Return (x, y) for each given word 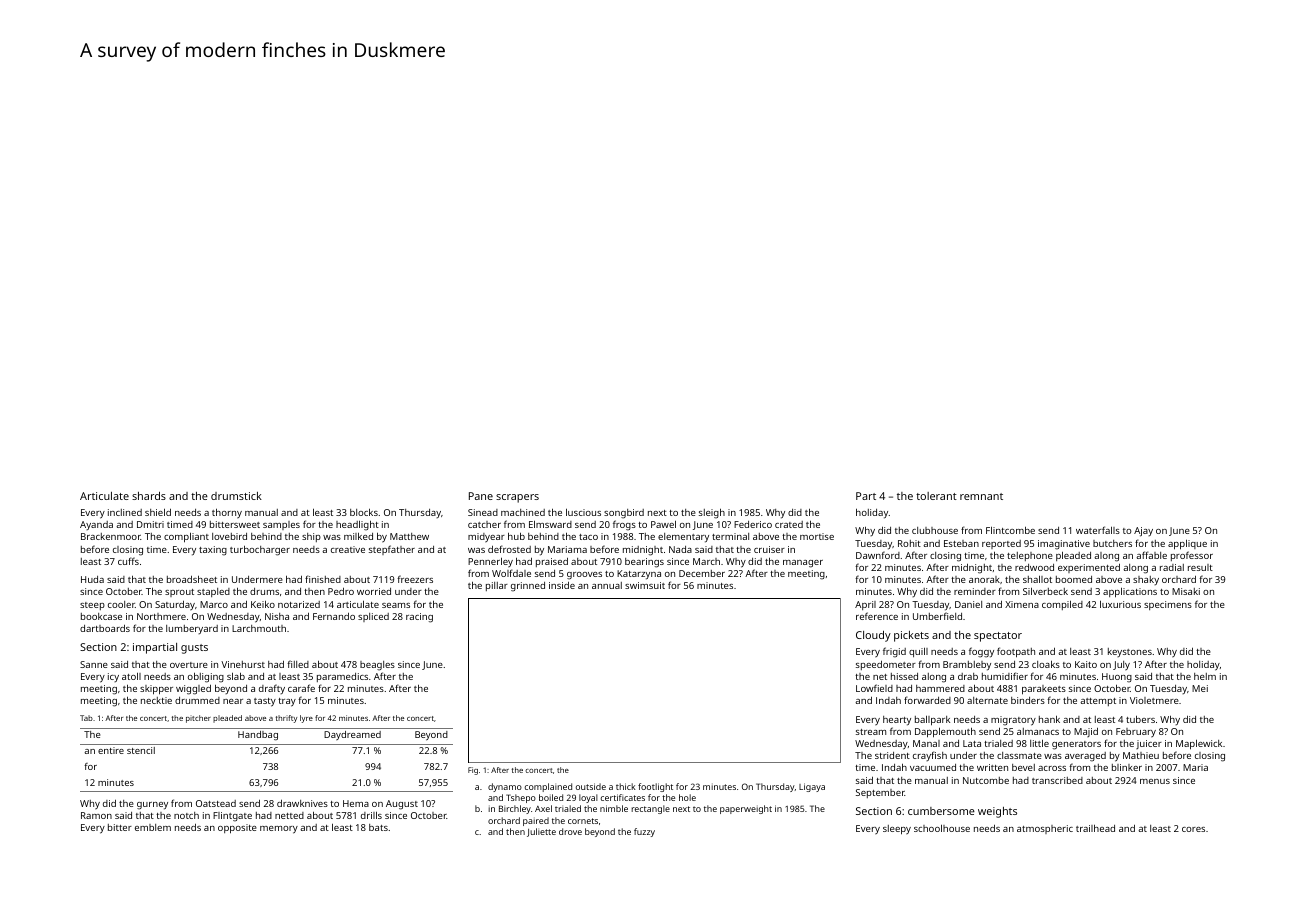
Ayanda (96, 525)
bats (378, 827)
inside (562, 585)
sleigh (712, 513)
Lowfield (874, 688)
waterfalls (1098, 530)
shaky (1146, 580)
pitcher (198, 719)
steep (92, 606)
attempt (1098, 702)
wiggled (193, 689)
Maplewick (1199, 744)
